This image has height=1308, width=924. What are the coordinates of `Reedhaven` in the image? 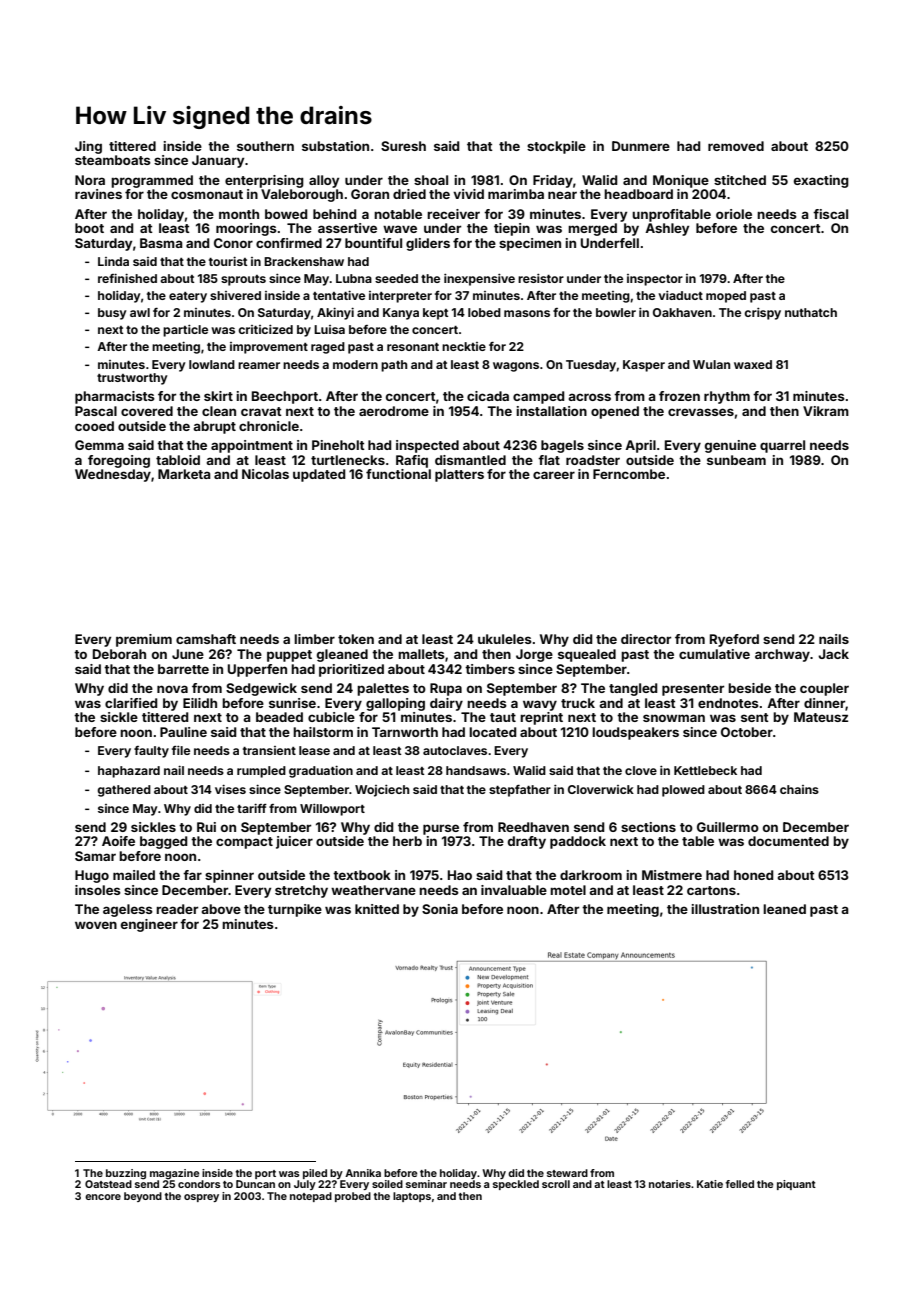 It's located at (533, 827).
